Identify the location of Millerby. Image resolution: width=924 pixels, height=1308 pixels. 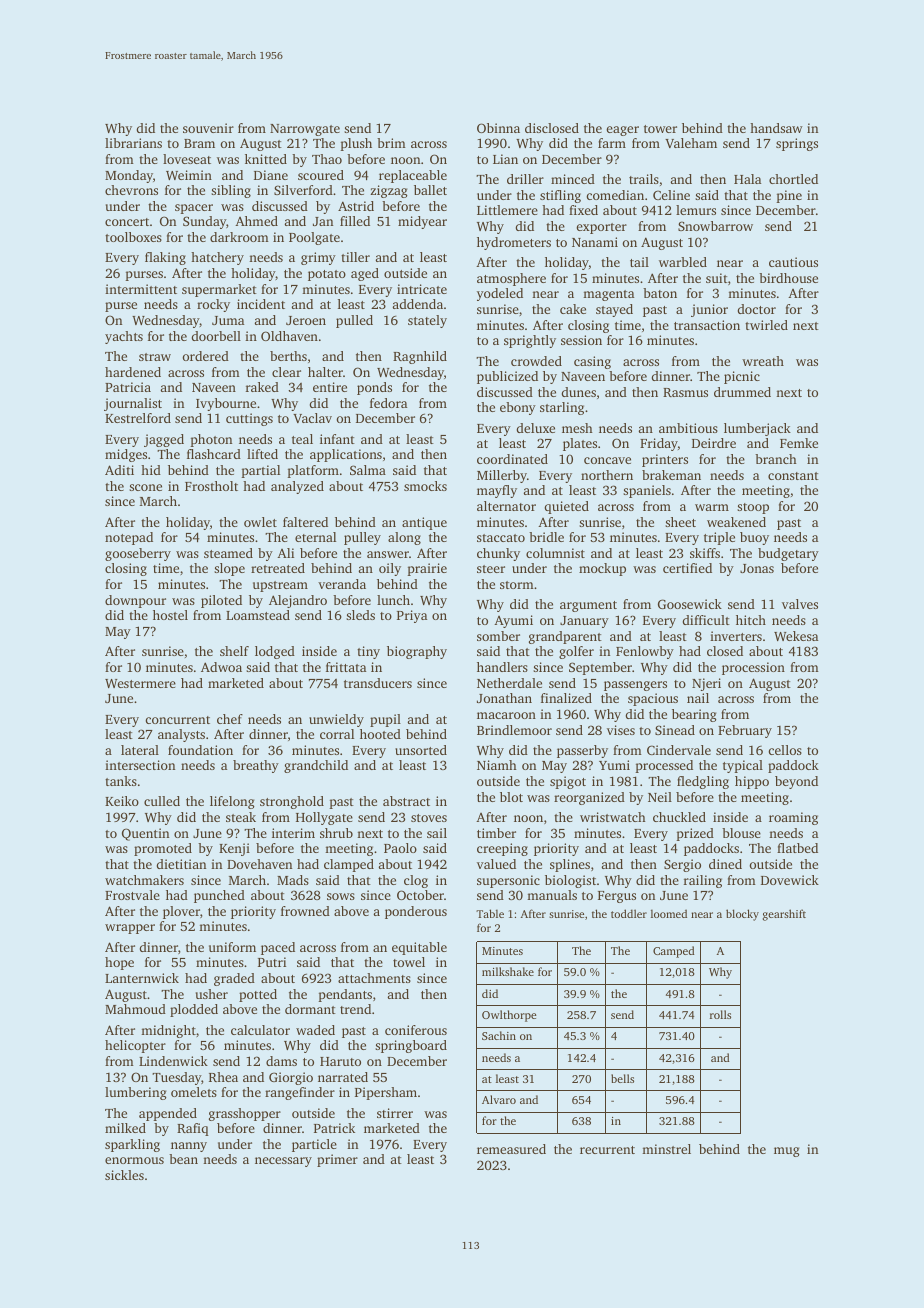
(502, 476).
